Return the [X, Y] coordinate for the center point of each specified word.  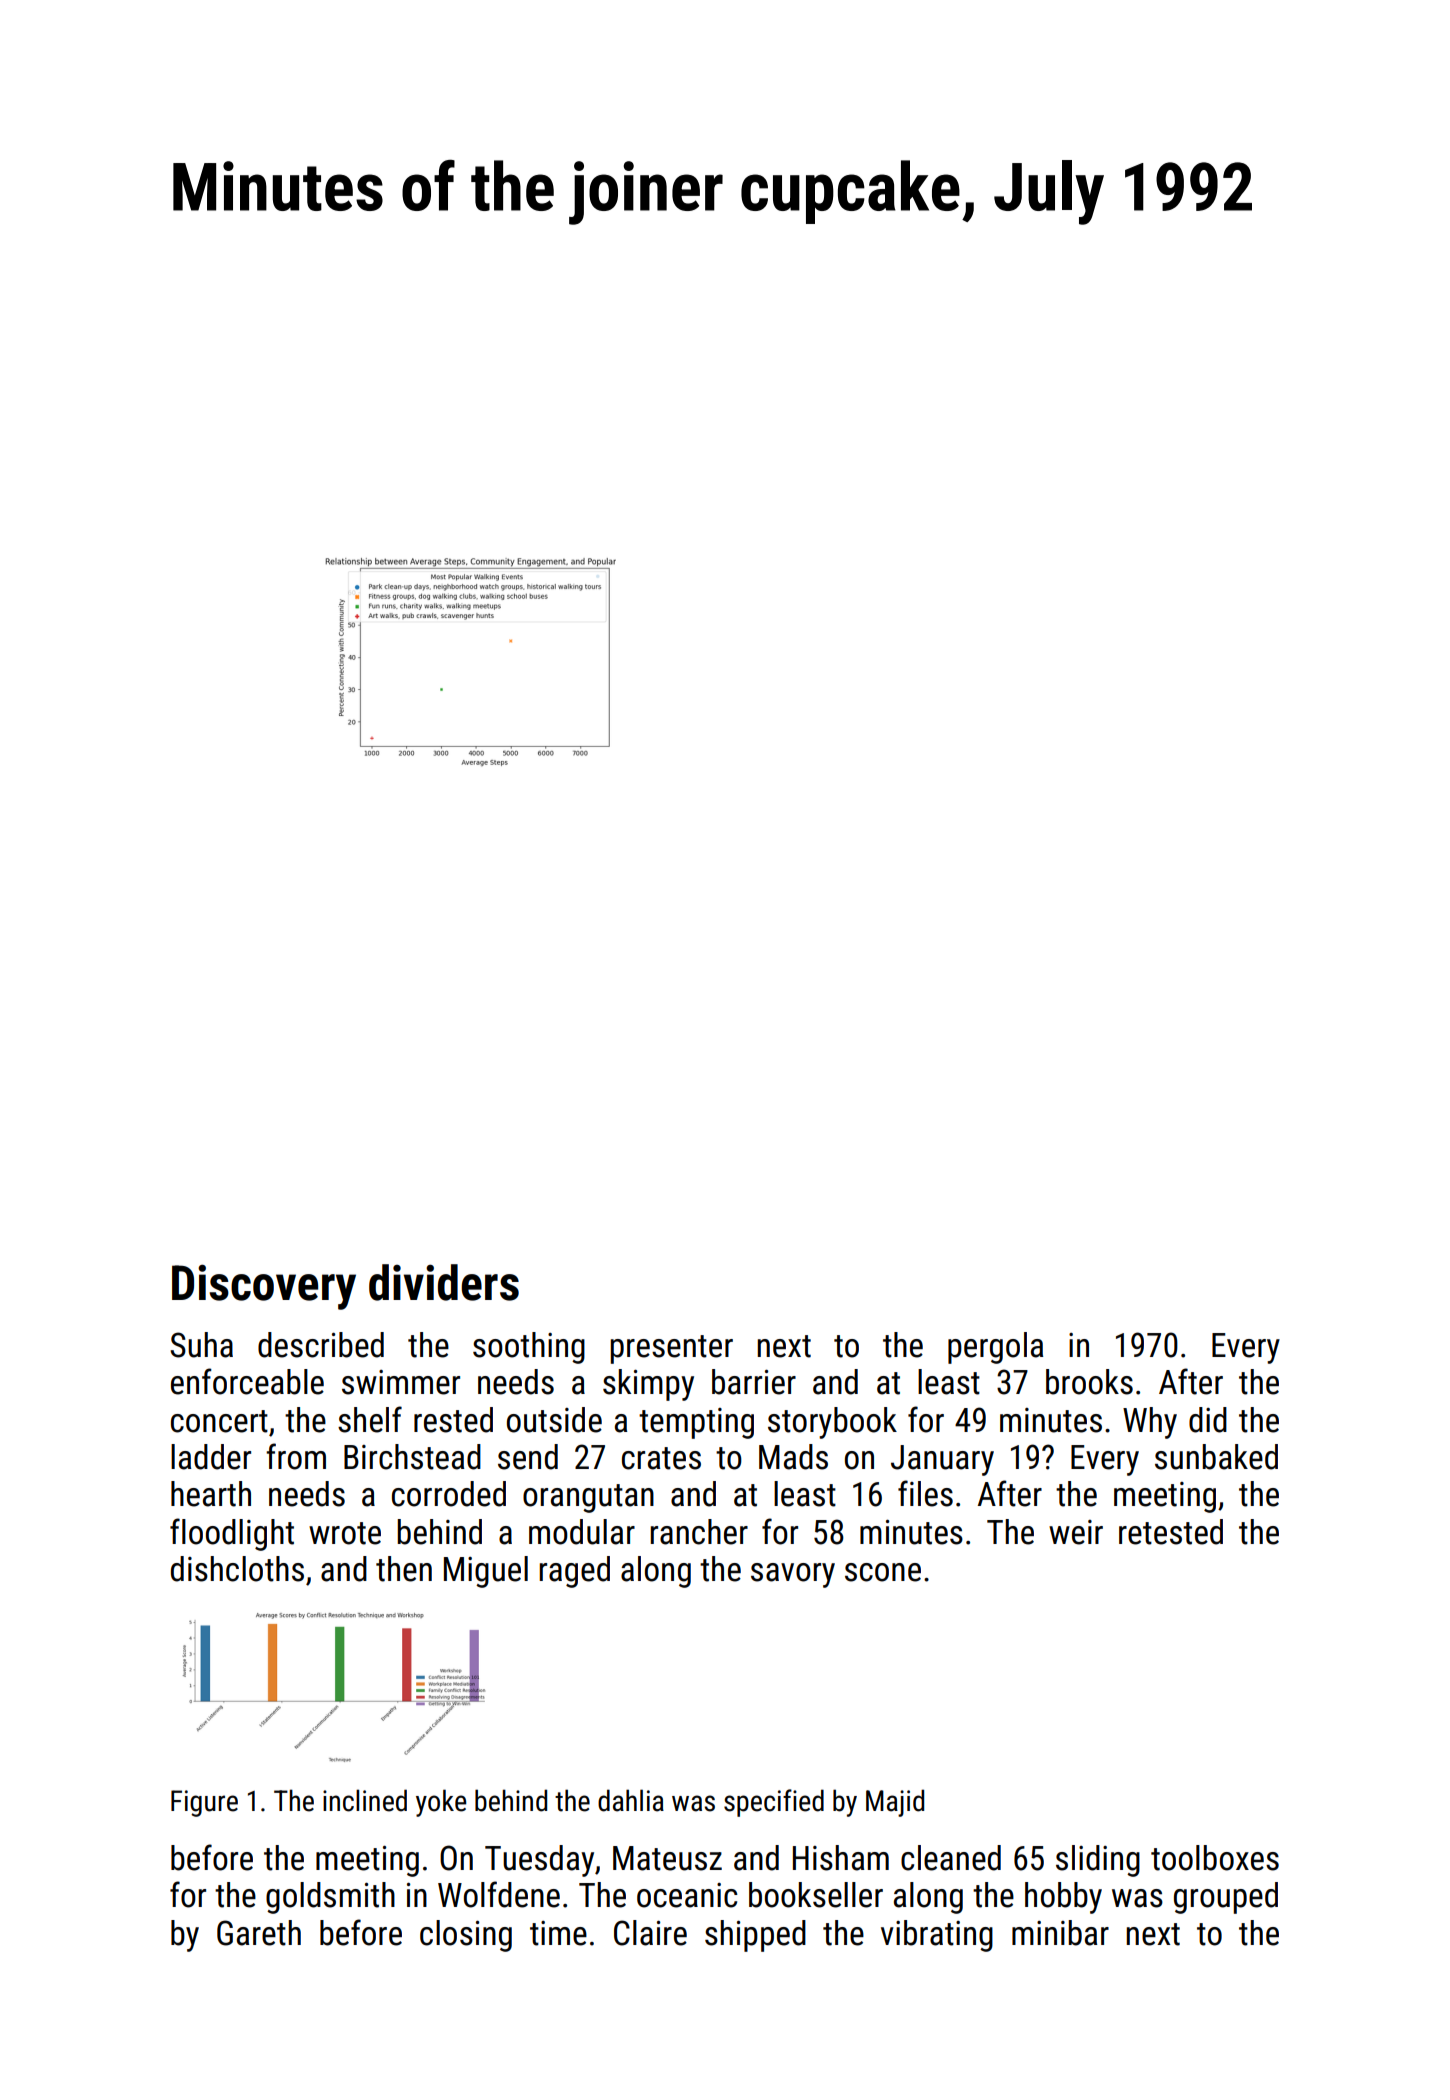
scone [883, 1572]
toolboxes [1215, 1858]
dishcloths [237, 1569]
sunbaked [1216, 1457]
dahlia [631, 1800]
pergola [995, 1348]
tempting [696, 1423]
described [321, 1345]
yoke [441, 1803]
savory [793, 1575]
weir [1076, 1532]
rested [453, 1420]
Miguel [486, 1572]
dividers [444, 1282]
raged [574, 1572]
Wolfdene [499, 1894]
